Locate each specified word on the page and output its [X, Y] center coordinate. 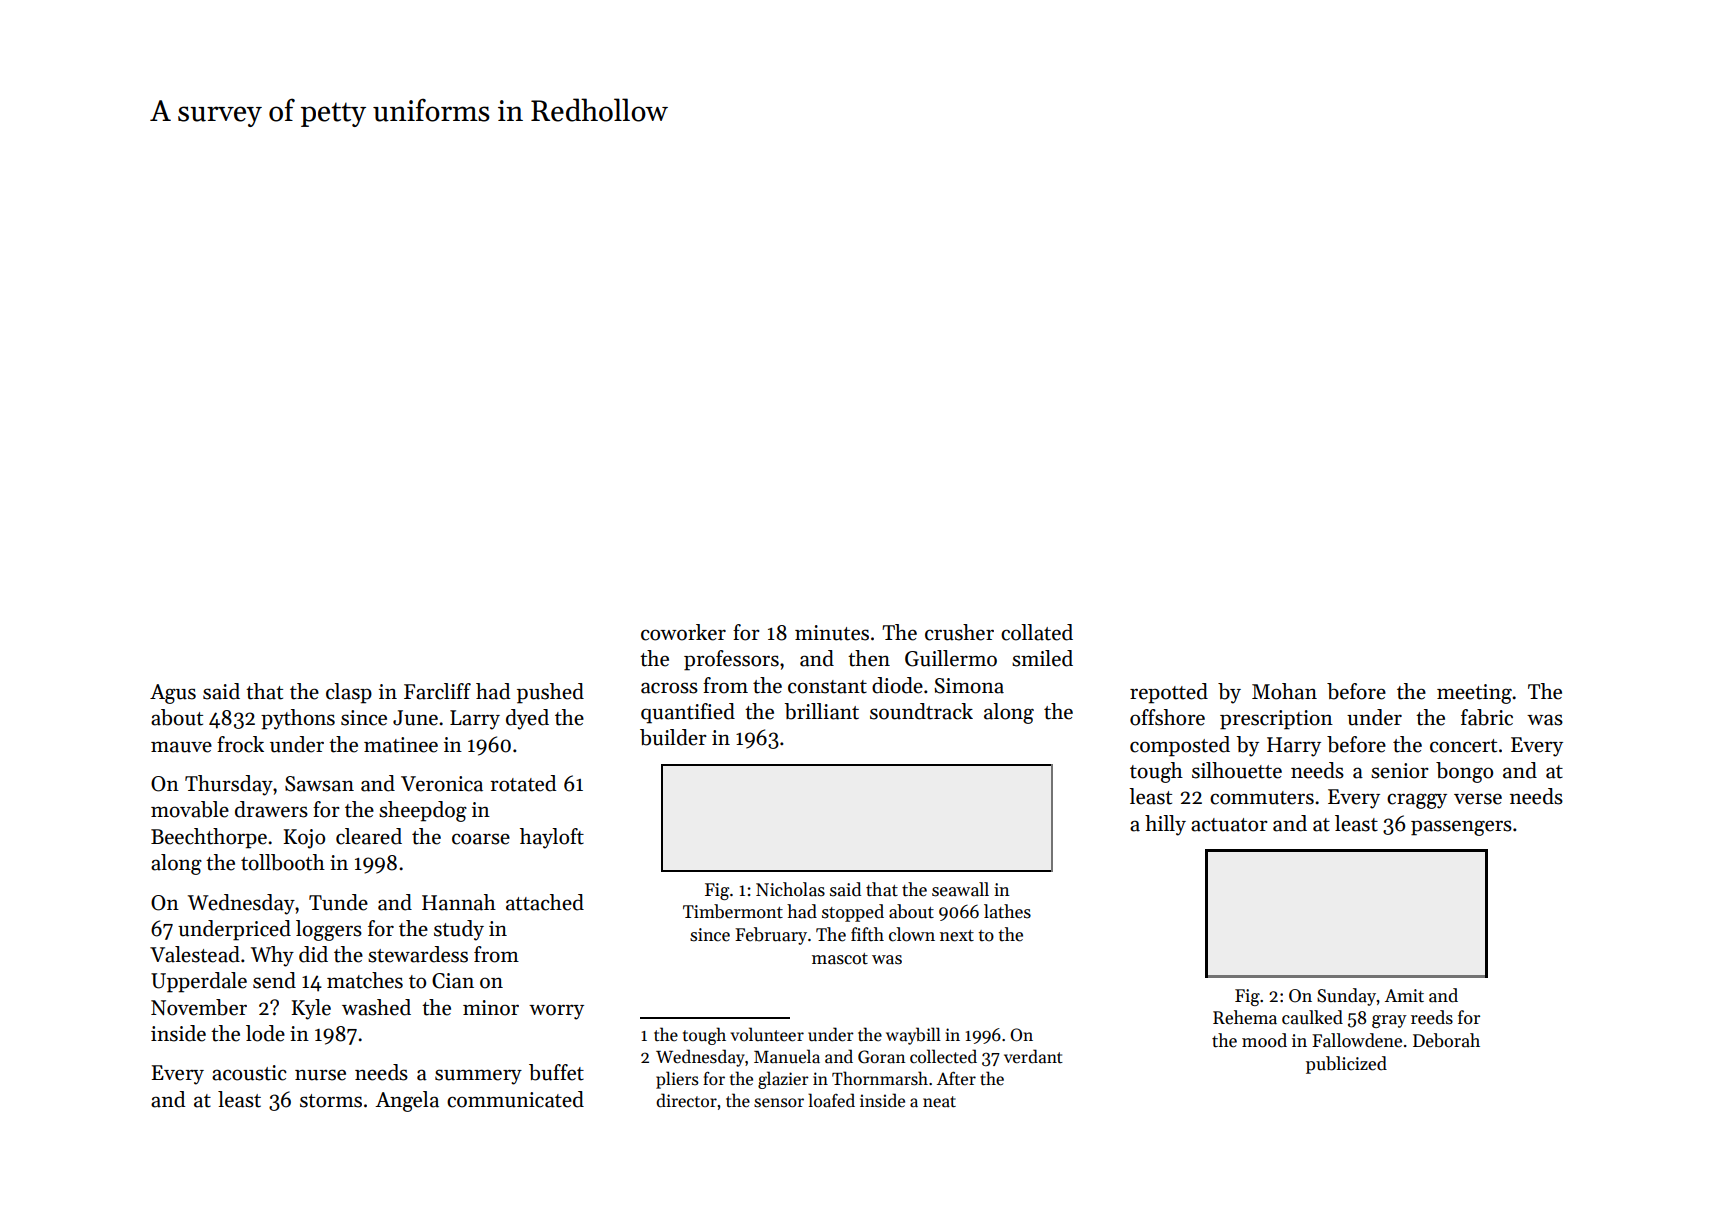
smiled [1042, 658]
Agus [173, 694]
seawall [960, 889]
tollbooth [283, 862]
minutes [832, 633]
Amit [1404, 996]
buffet [556, 1072]
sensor [779, 1103]
